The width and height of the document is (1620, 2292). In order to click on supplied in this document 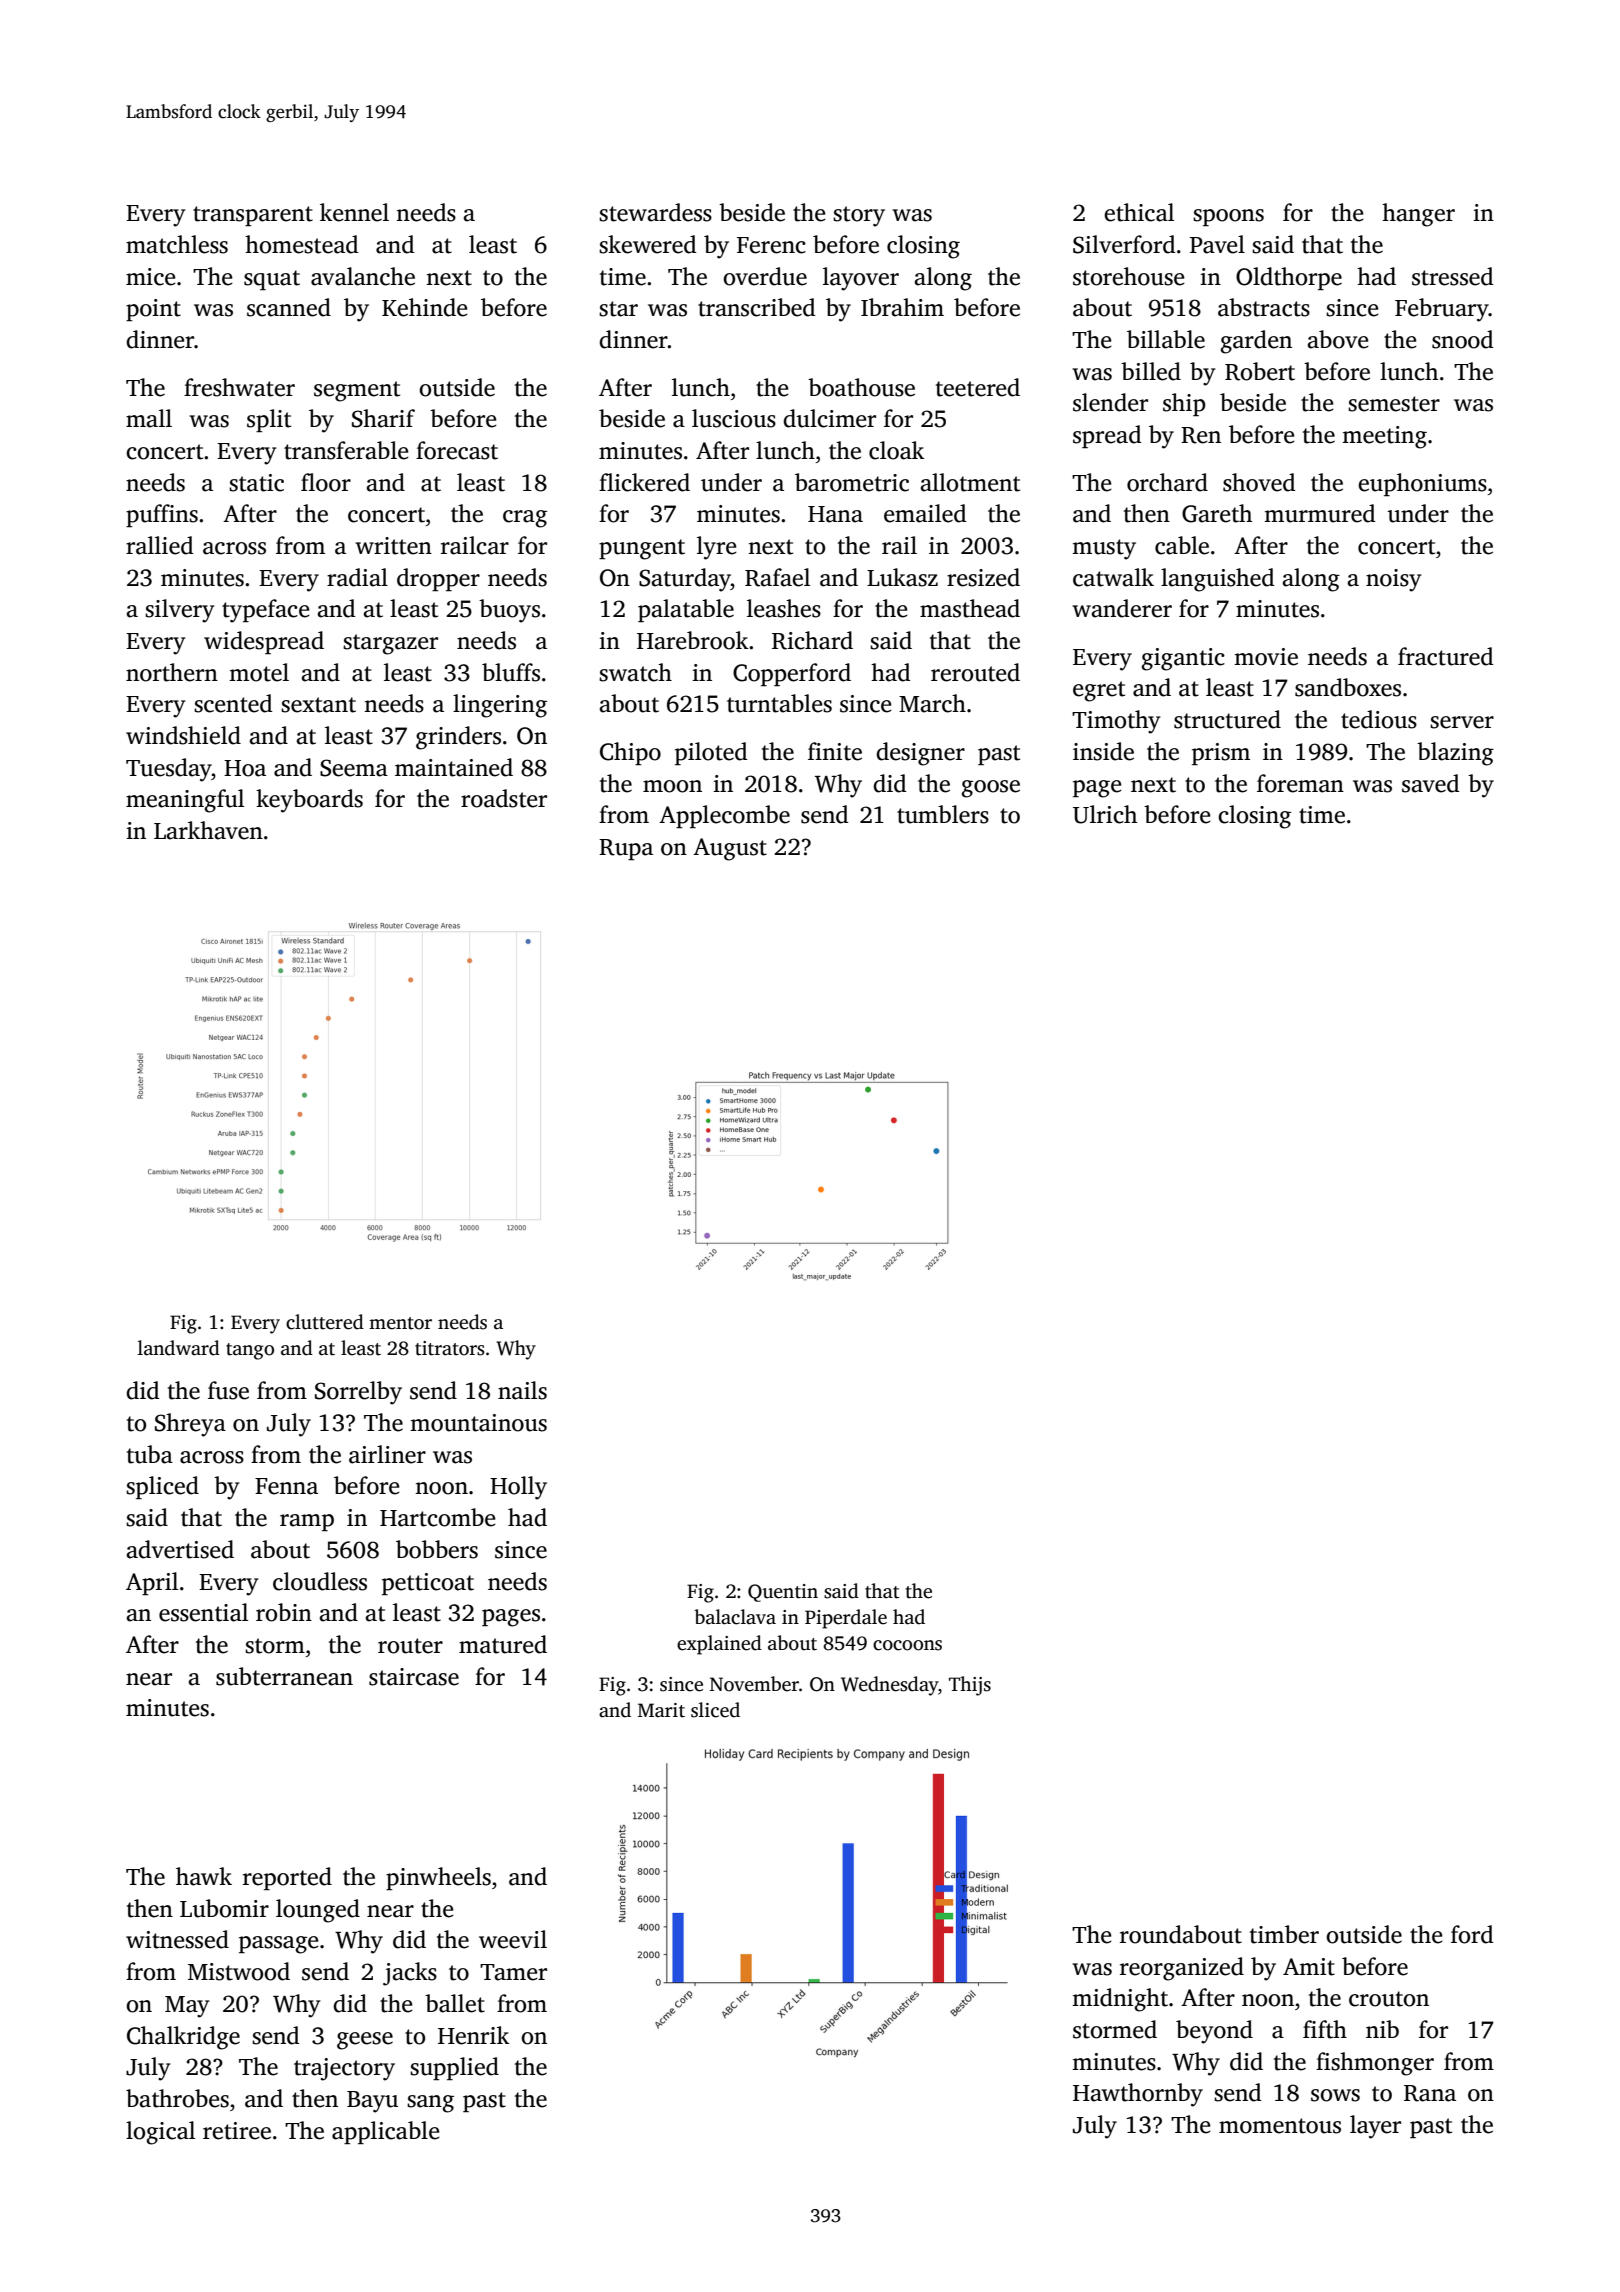, I will do `click(454, 2068)`.
